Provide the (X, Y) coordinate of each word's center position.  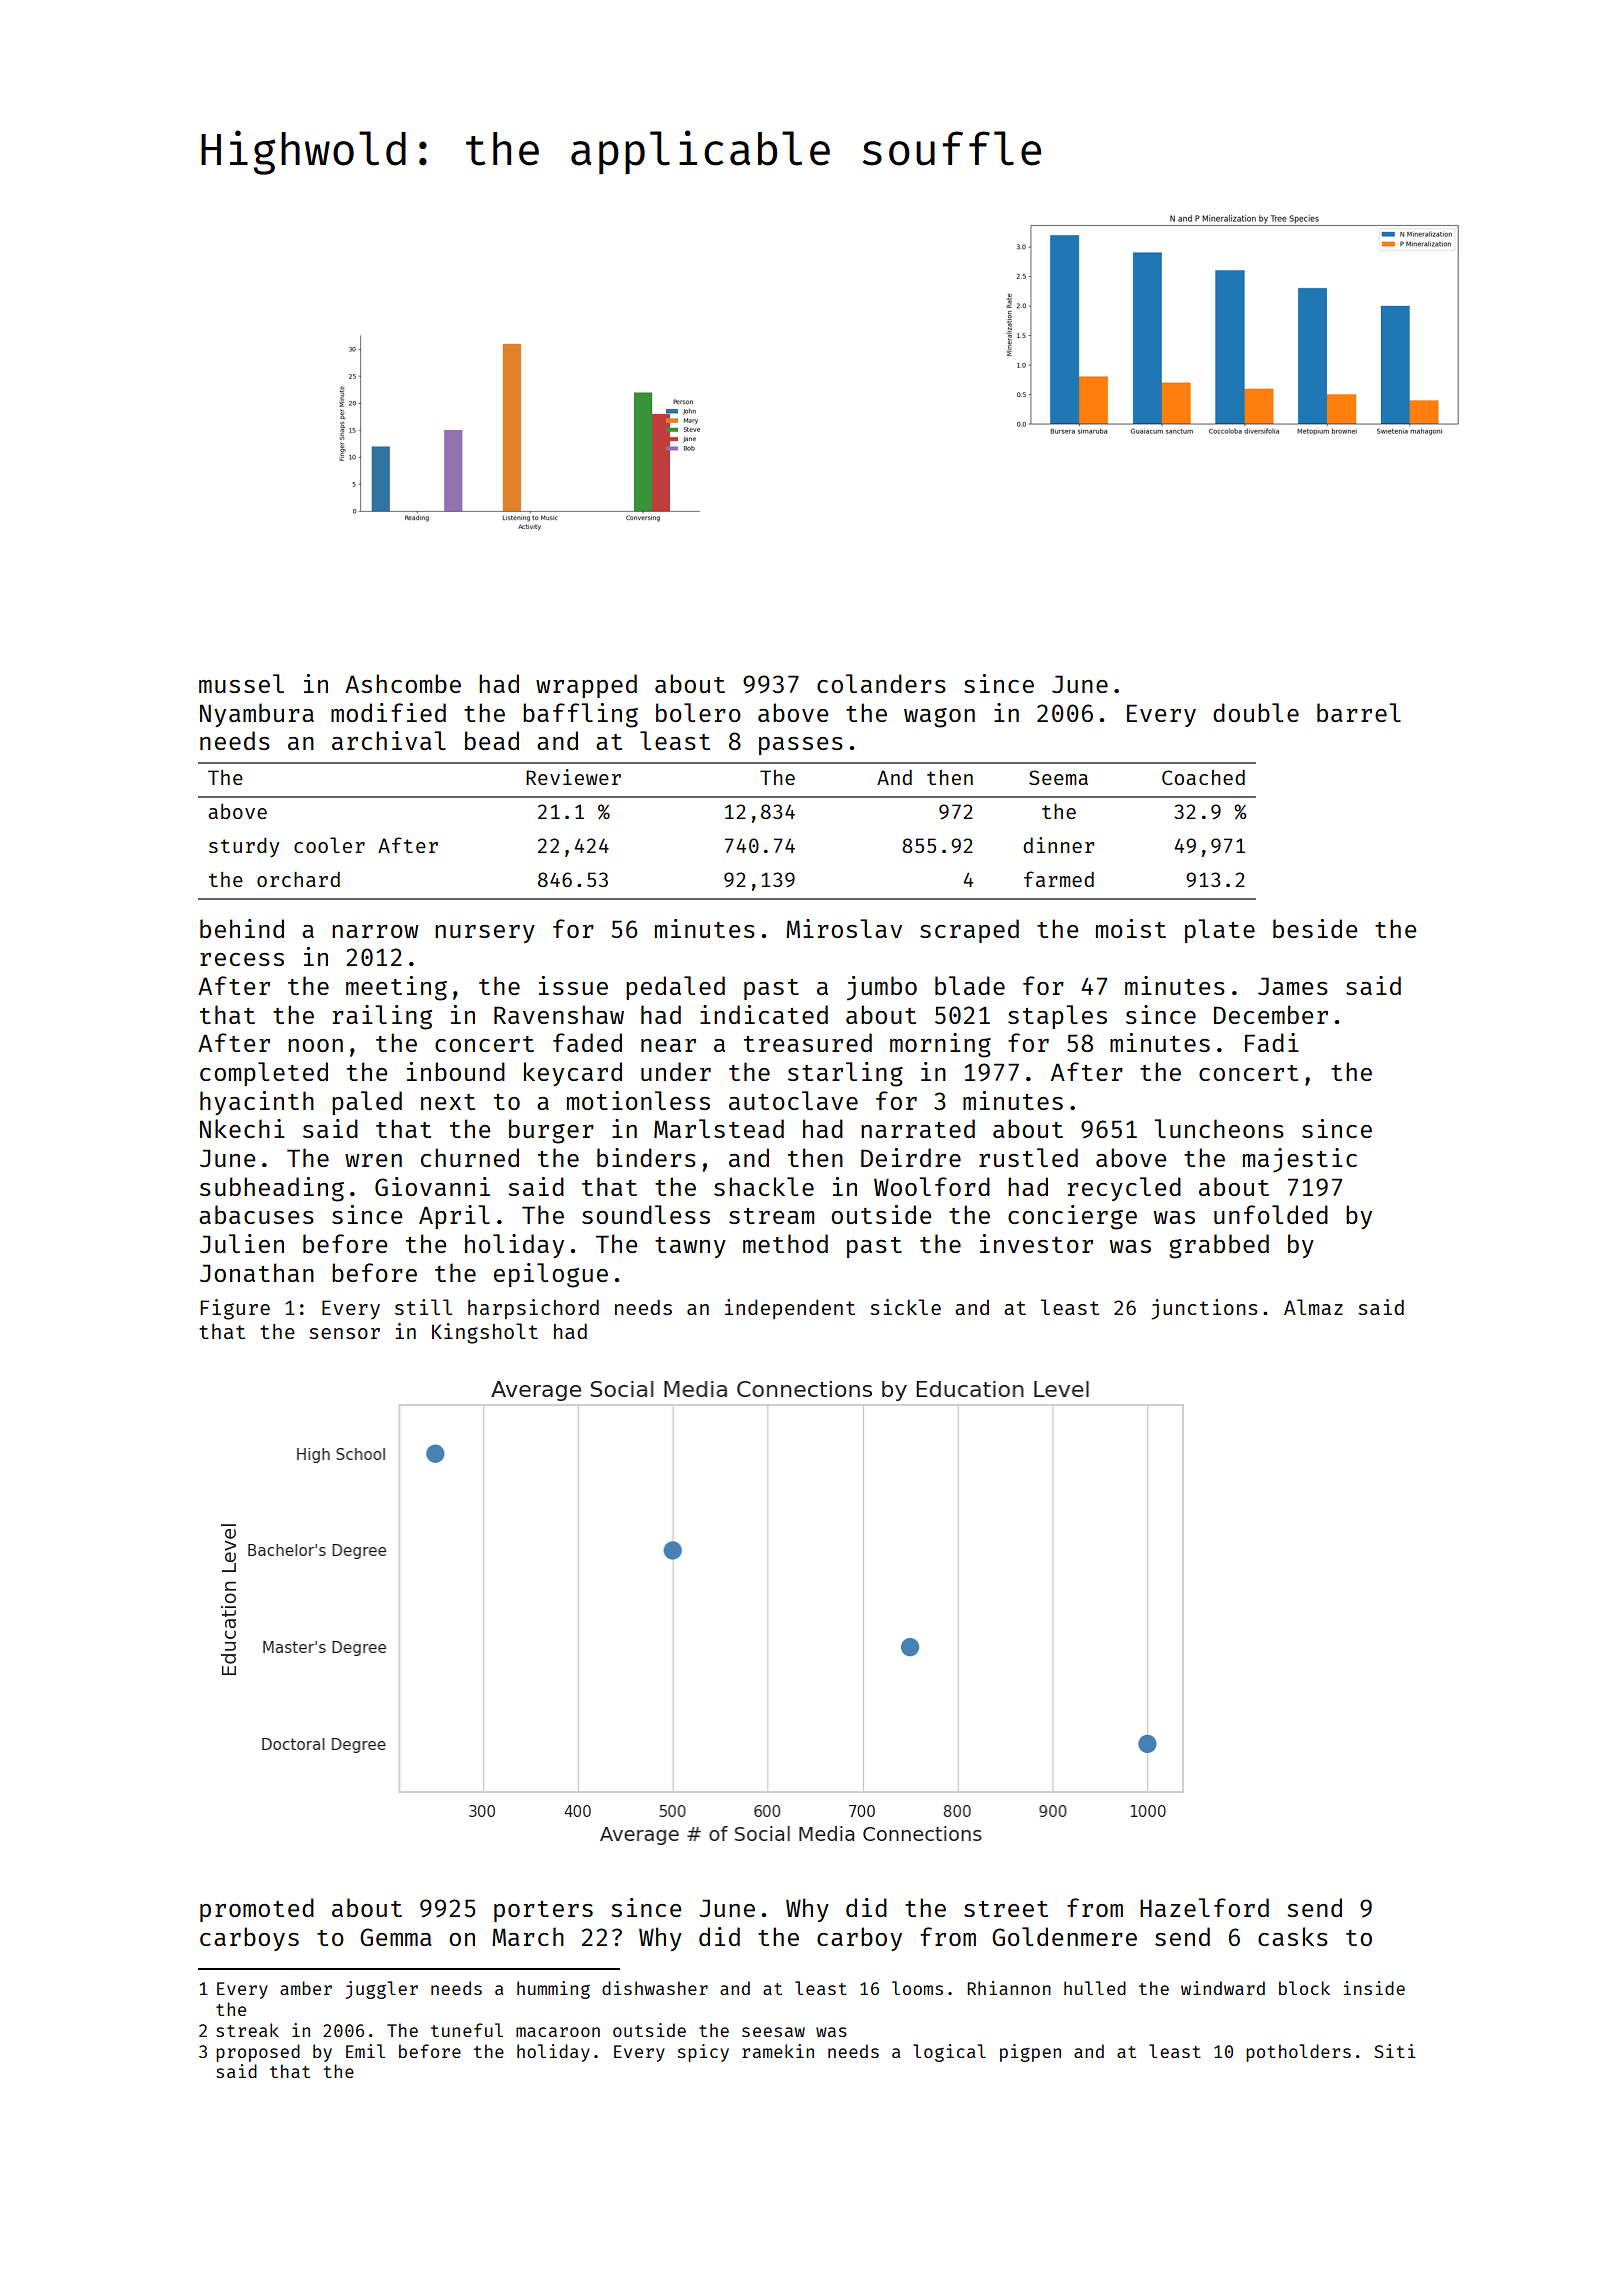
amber (306, 1988)
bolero (698, 712)
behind (242, 928)
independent (790, 1309)
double (1256, 712)
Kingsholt (485, 1333)
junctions (1204, 1309)
